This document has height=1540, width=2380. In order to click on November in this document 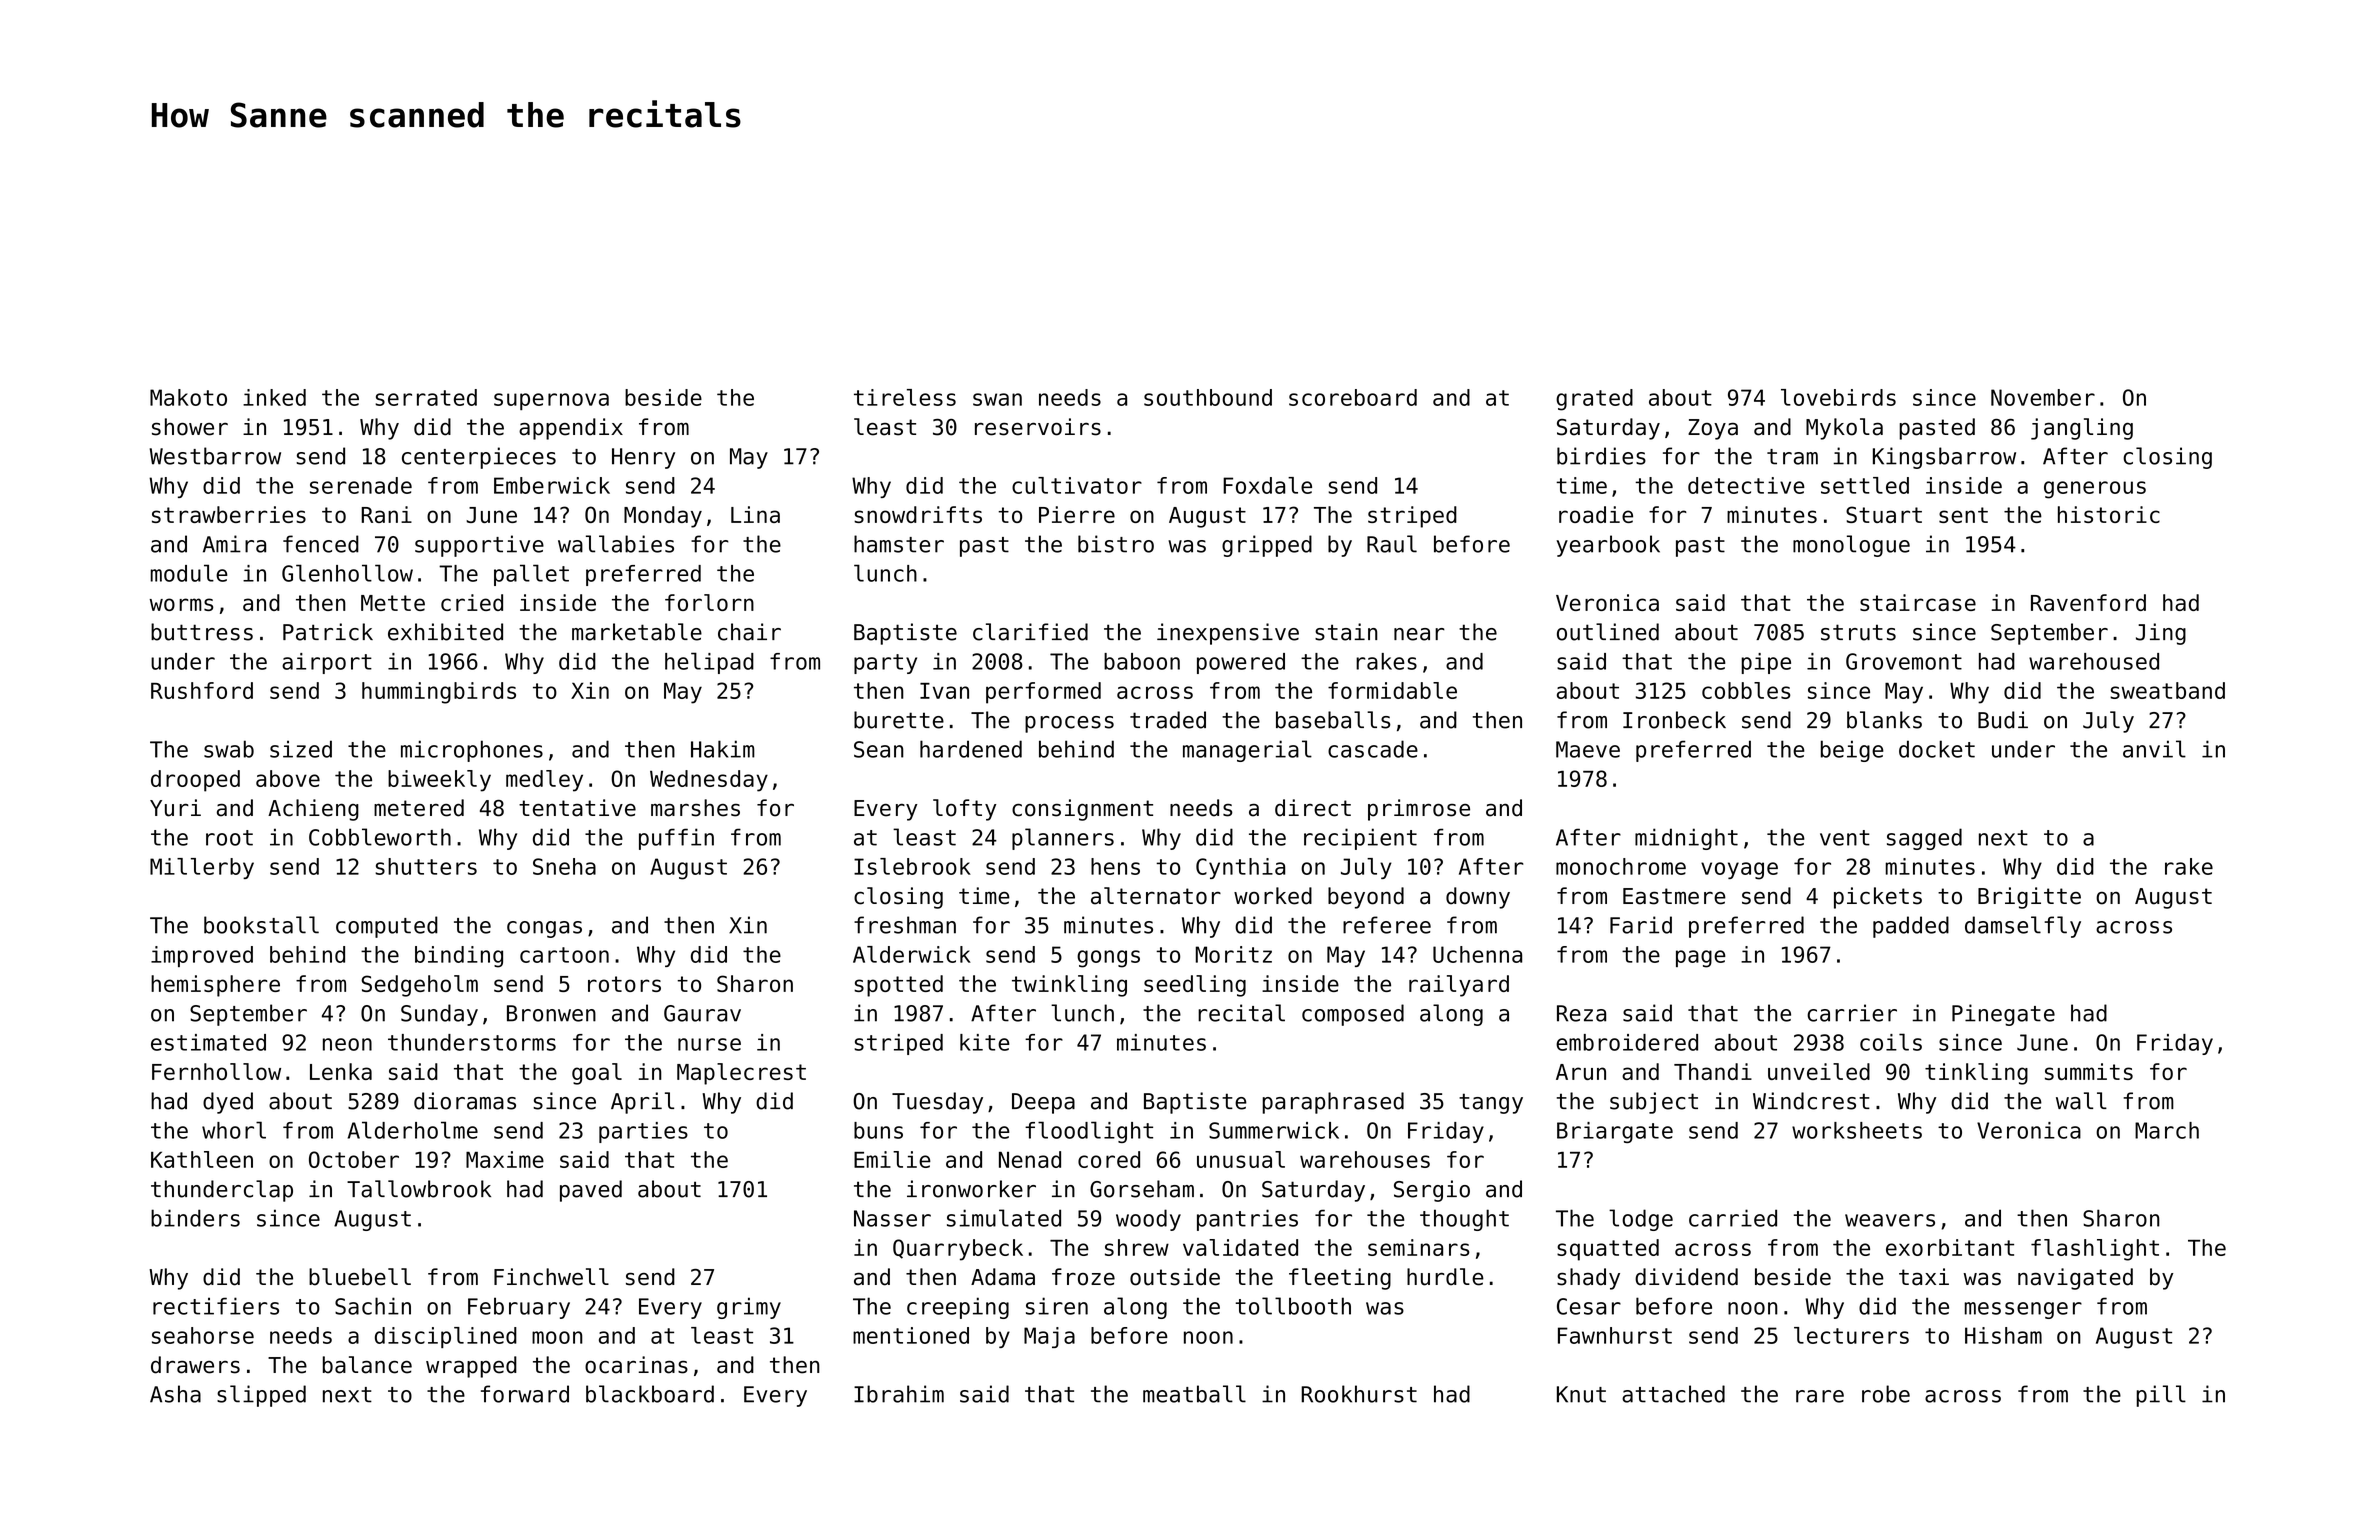, I will do `click(2043, 397)`.
